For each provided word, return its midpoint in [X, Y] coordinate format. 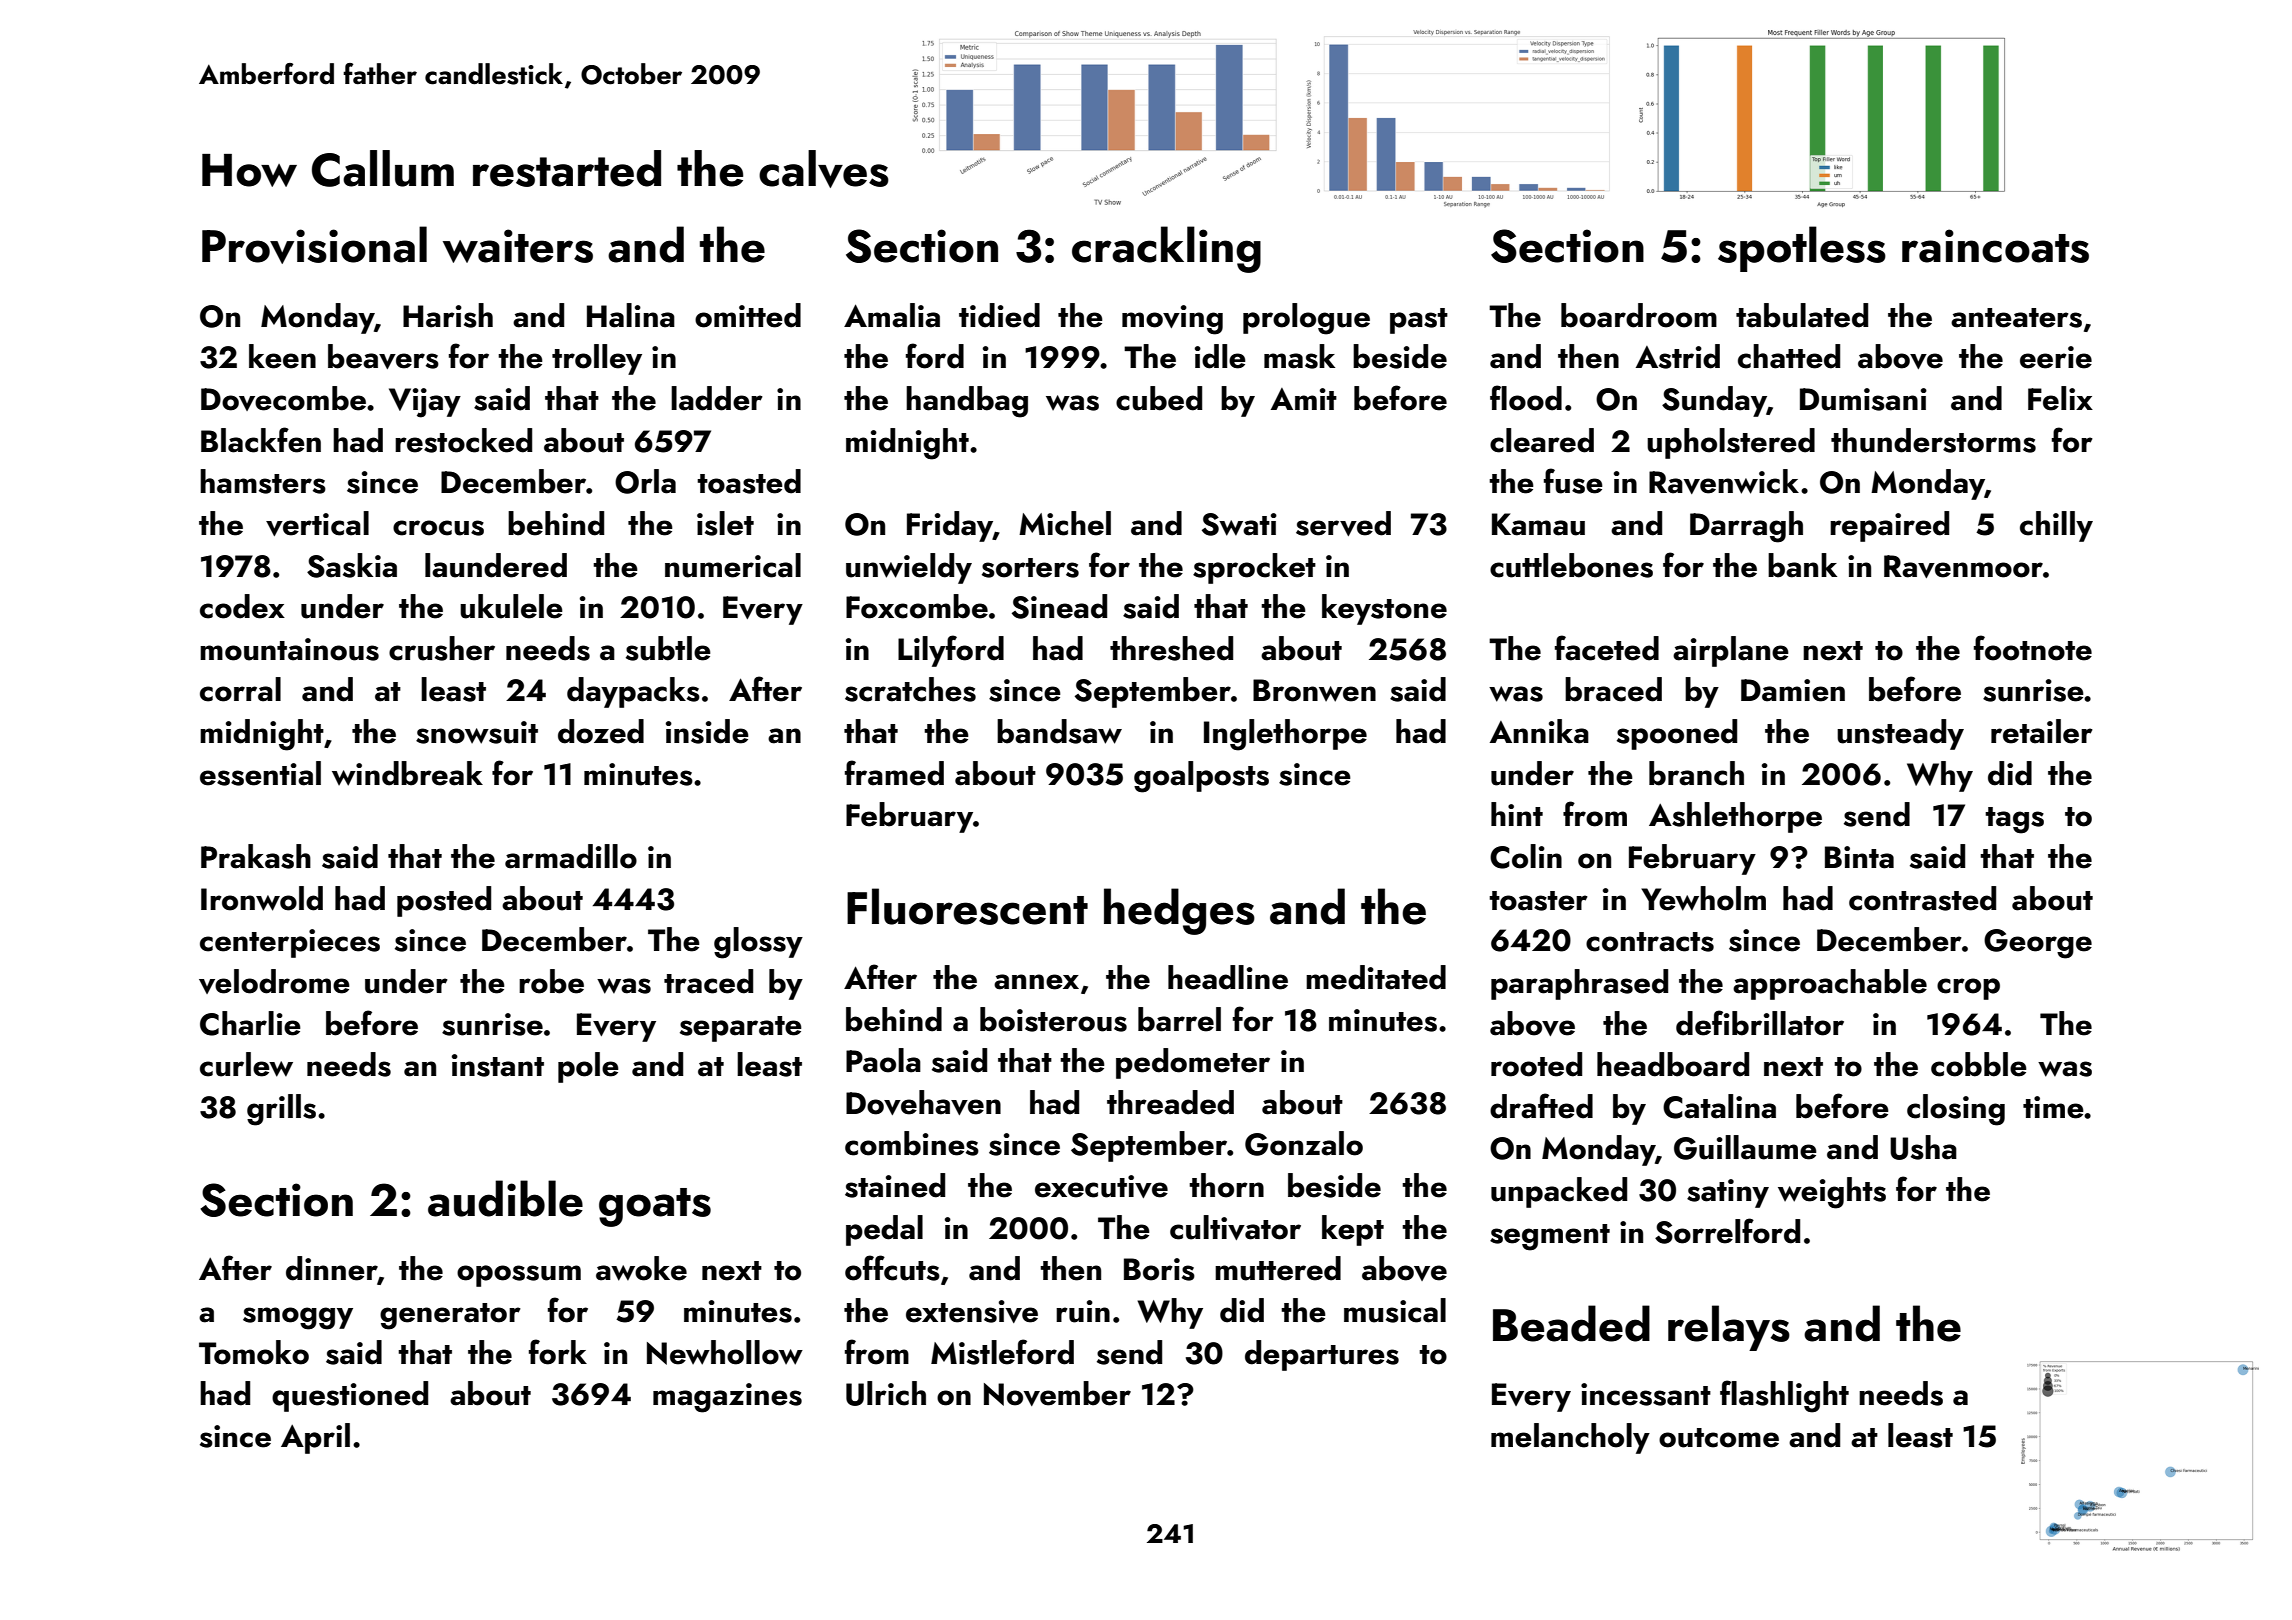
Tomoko [254, 1352]
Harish [448, 315]
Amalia [892, 315]
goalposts [1201, 777]
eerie [2056, 357]
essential [260, 773]
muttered [1278, 1268]
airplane [1731, 651]
